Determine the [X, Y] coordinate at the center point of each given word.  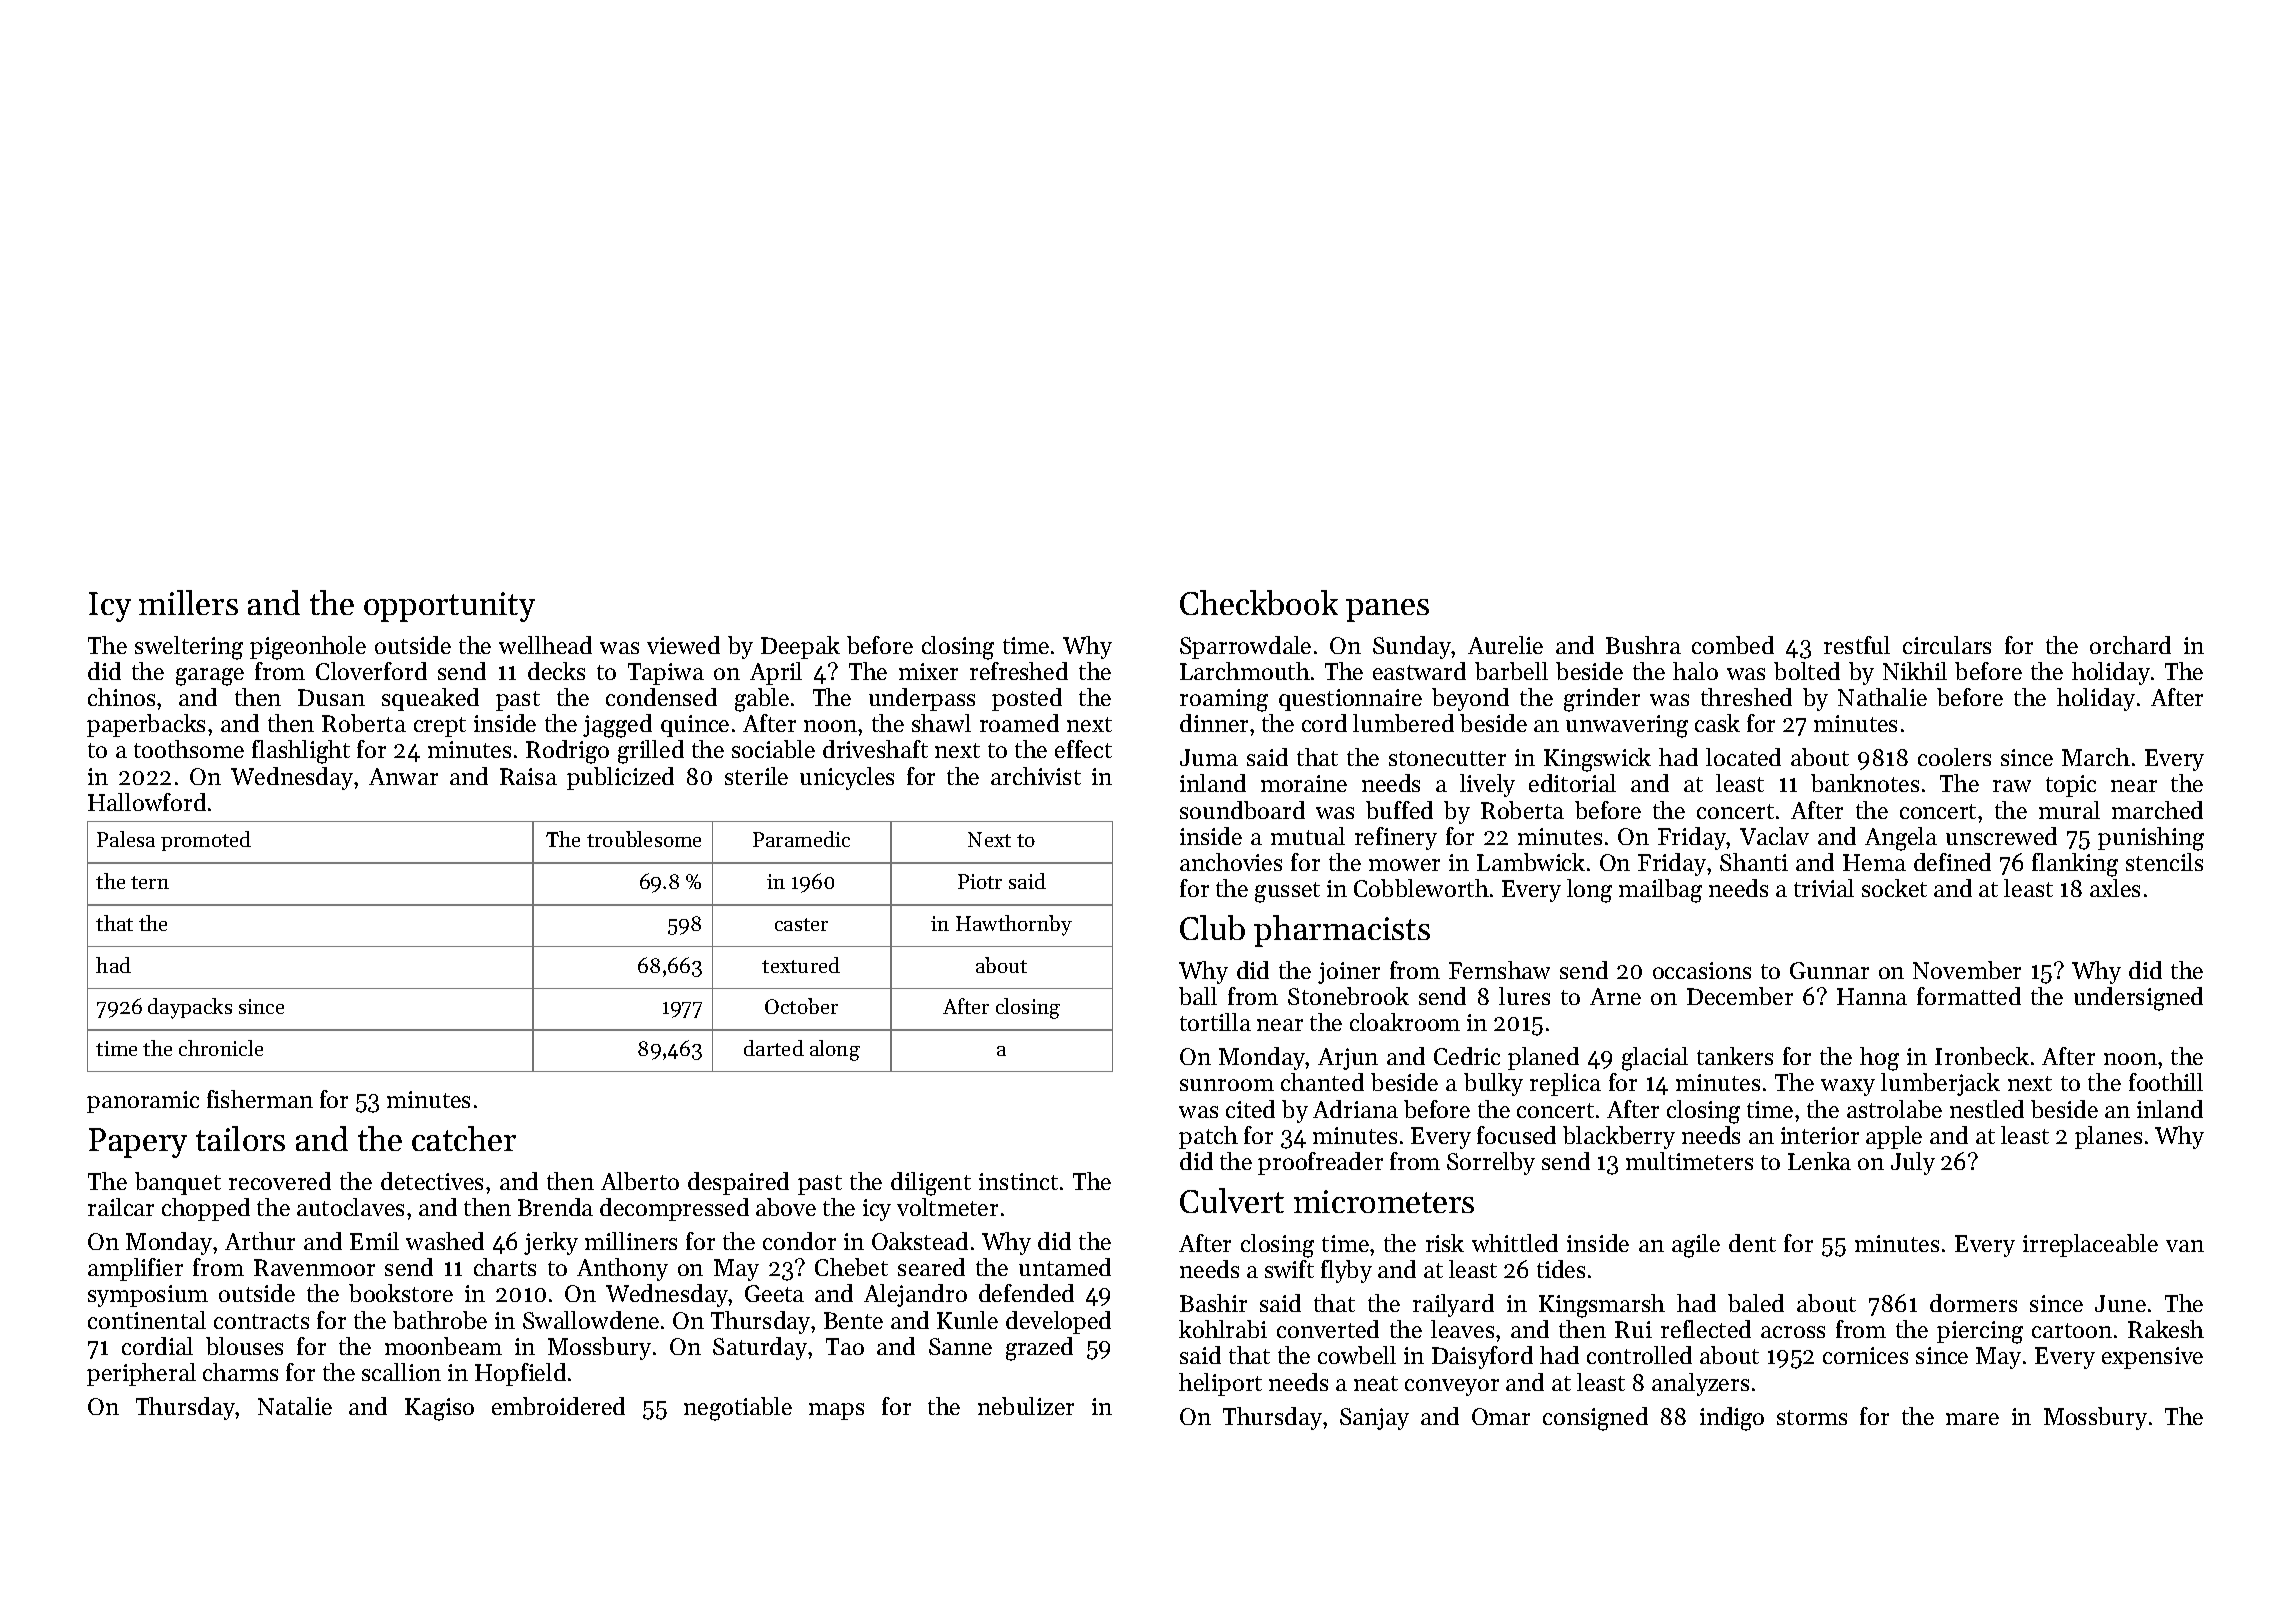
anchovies [1231, 862]
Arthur [260, 1241]
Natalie [295, 1406]
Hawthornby [1014, 925]
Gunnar [1829, 970]
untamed [1065, 1267]
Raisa [528, 776]
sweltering [189, 648]
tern [150, 882]
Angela [1901, 839]
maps [836, 1411]
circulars [1947, 645]
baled [1756, 1303]
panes [1387, 610]
